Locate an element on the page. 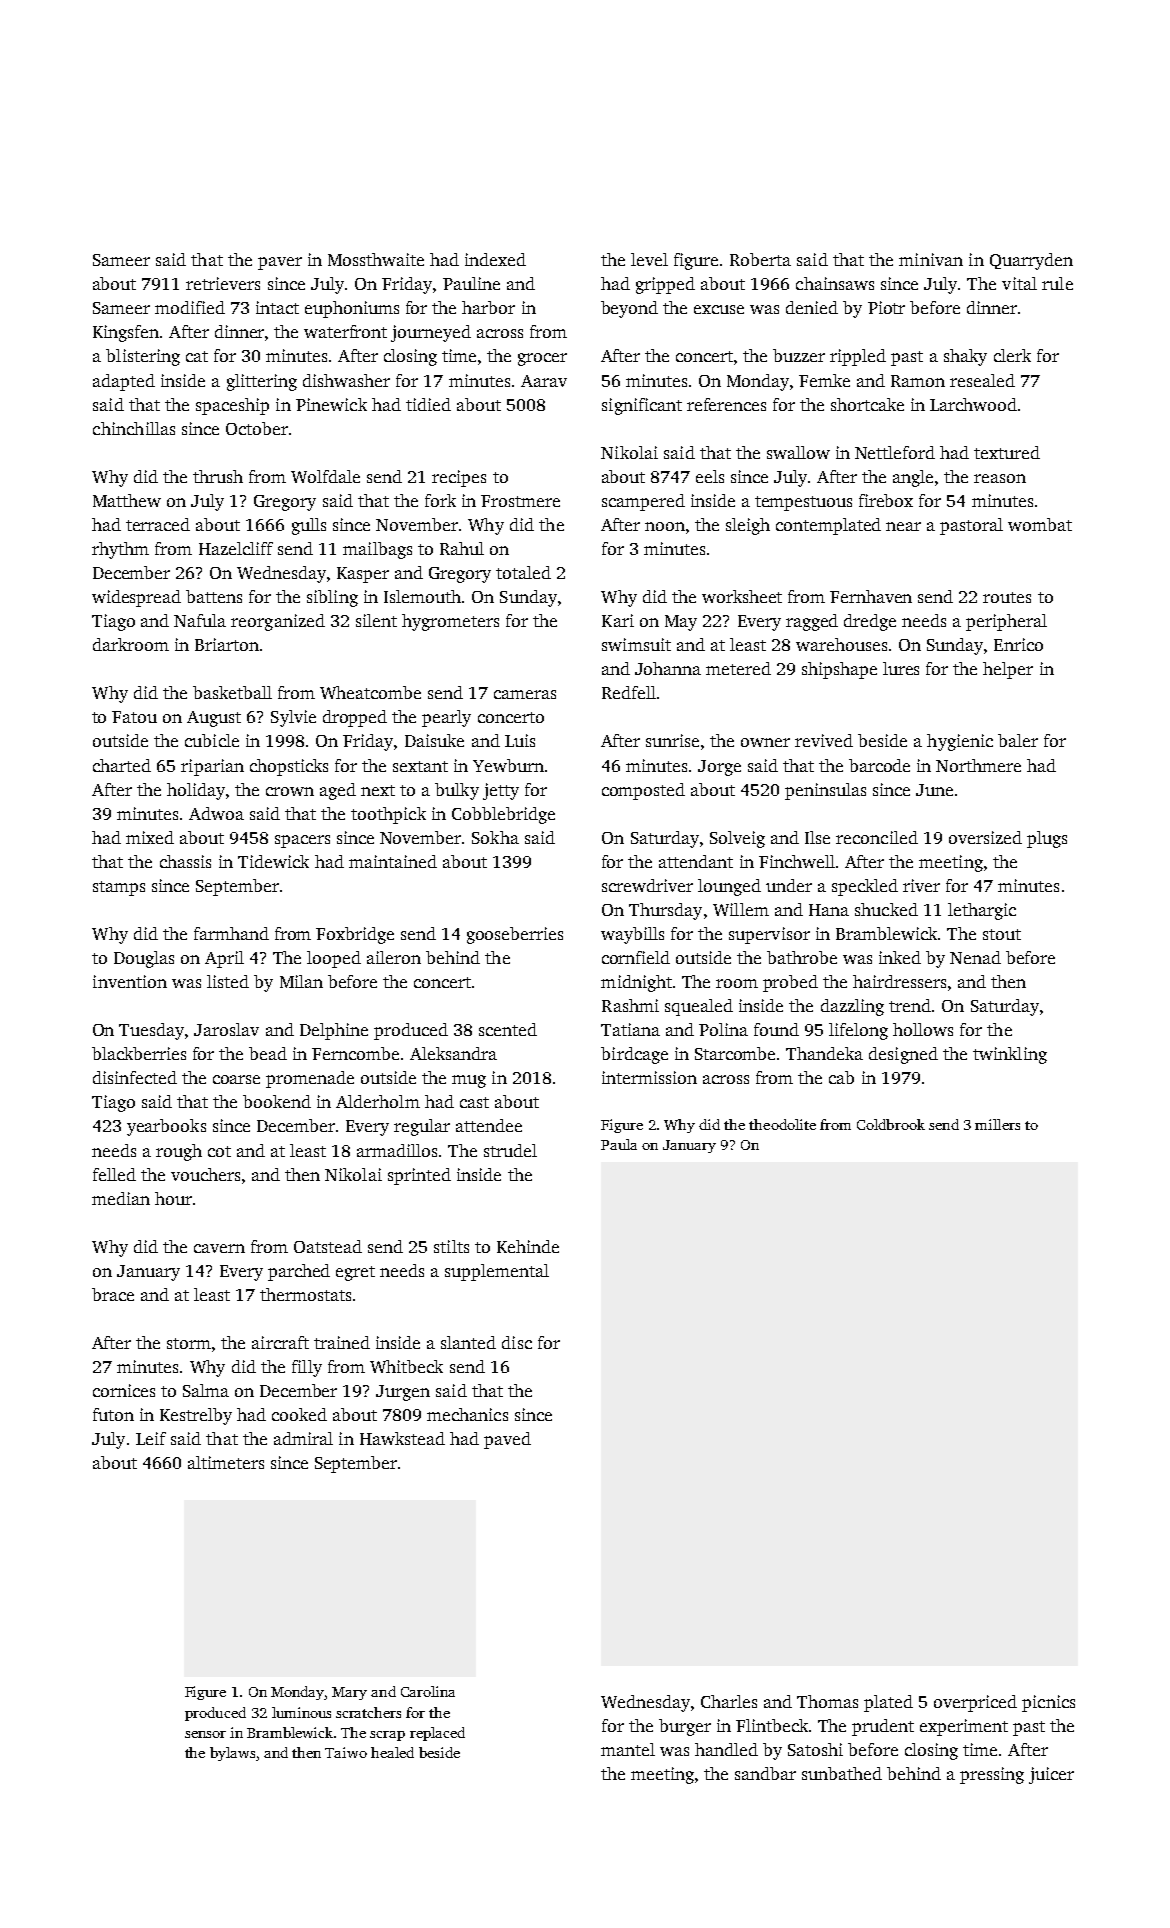 The image size is (1170, 1928). Nenad is located at coordinates (975, 957).
